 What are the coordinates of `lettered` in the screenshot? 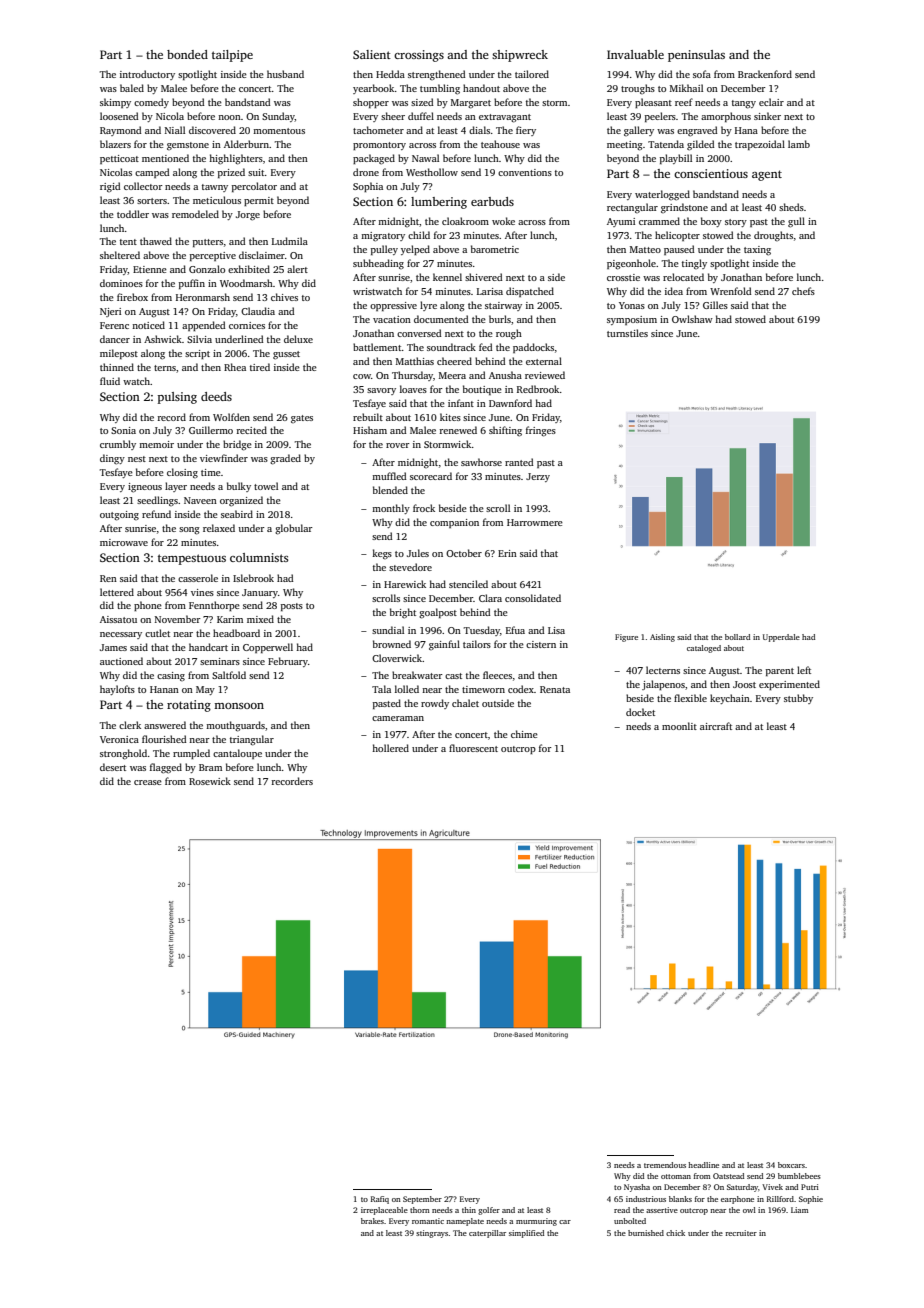 It's located at (117, 592).
